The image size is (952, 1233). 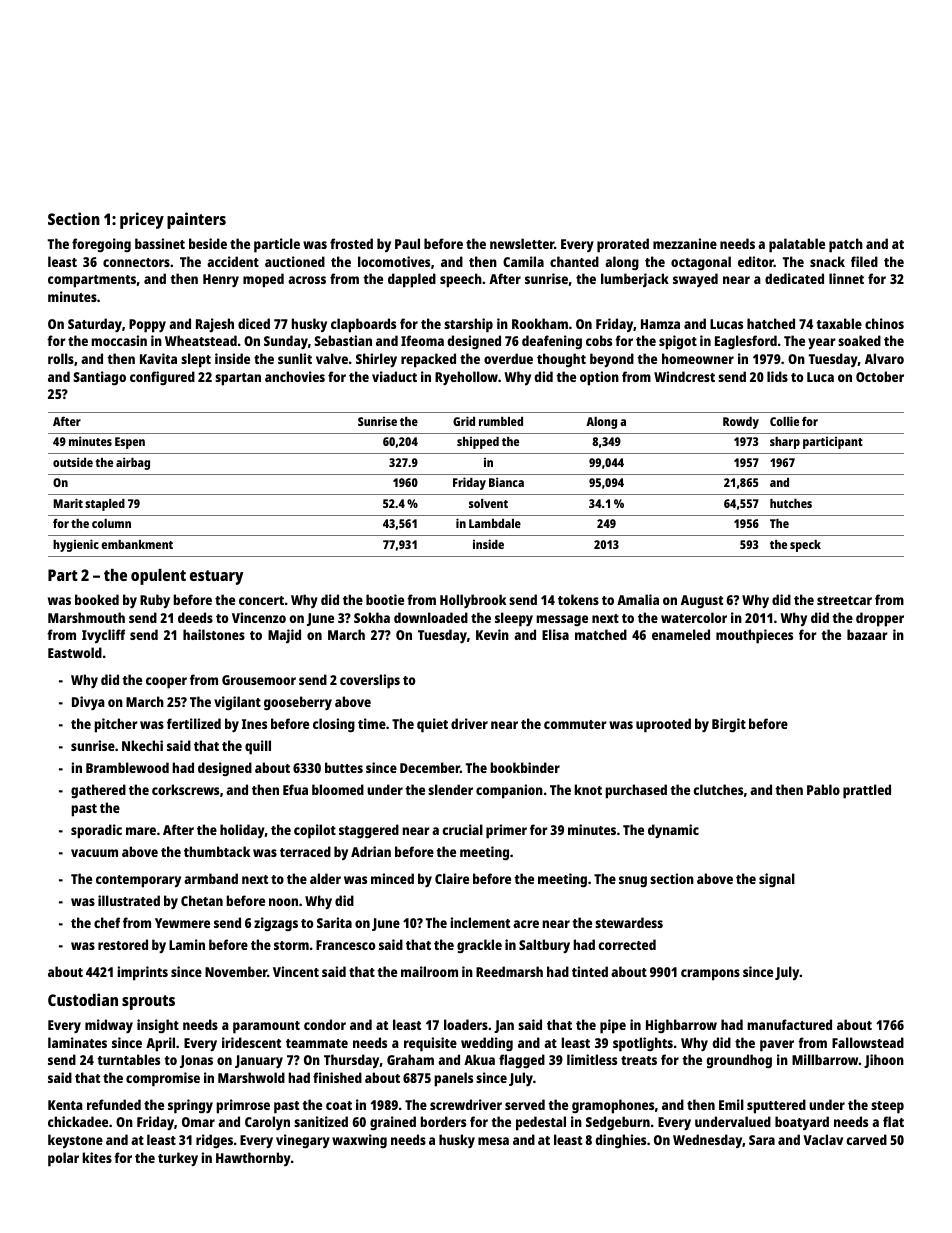 I want to click on frosted, so click(x=351, y=243).
